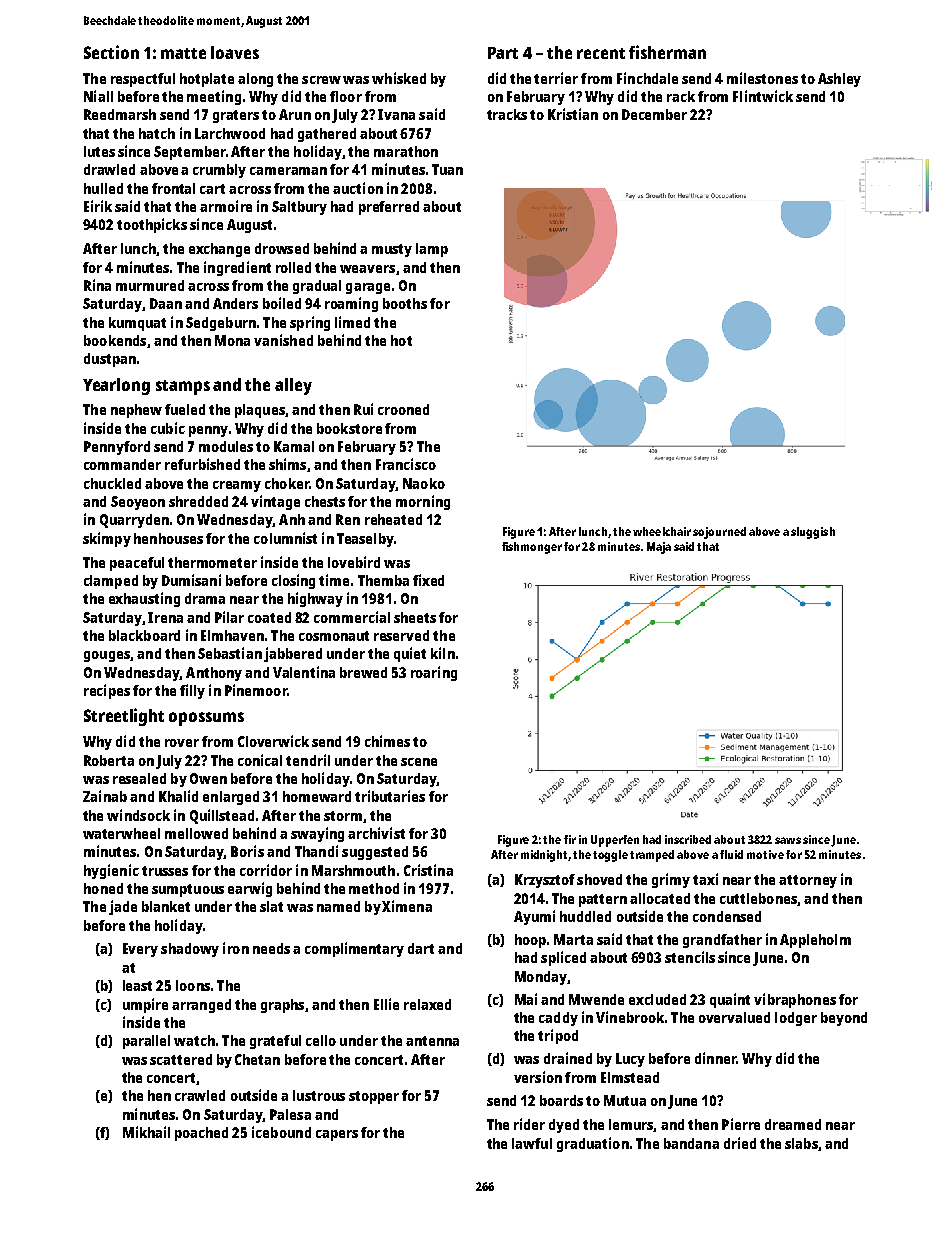  Describe the element at coordinates (410, 654) in the page. I see `quiet` at that location.
